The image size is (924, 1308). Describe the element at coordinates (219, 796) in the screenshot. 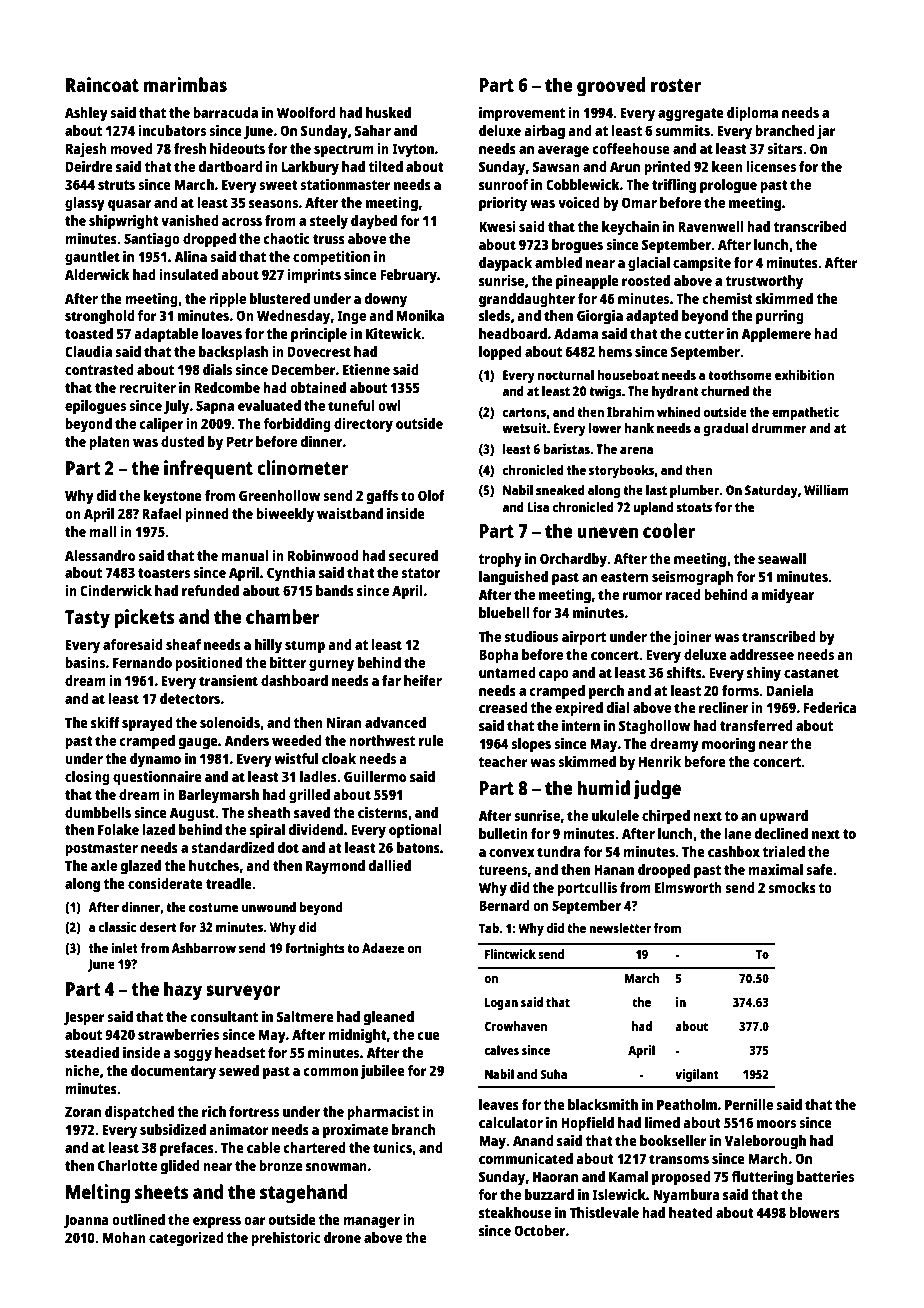

I see `Barleymarsh` at that location.
